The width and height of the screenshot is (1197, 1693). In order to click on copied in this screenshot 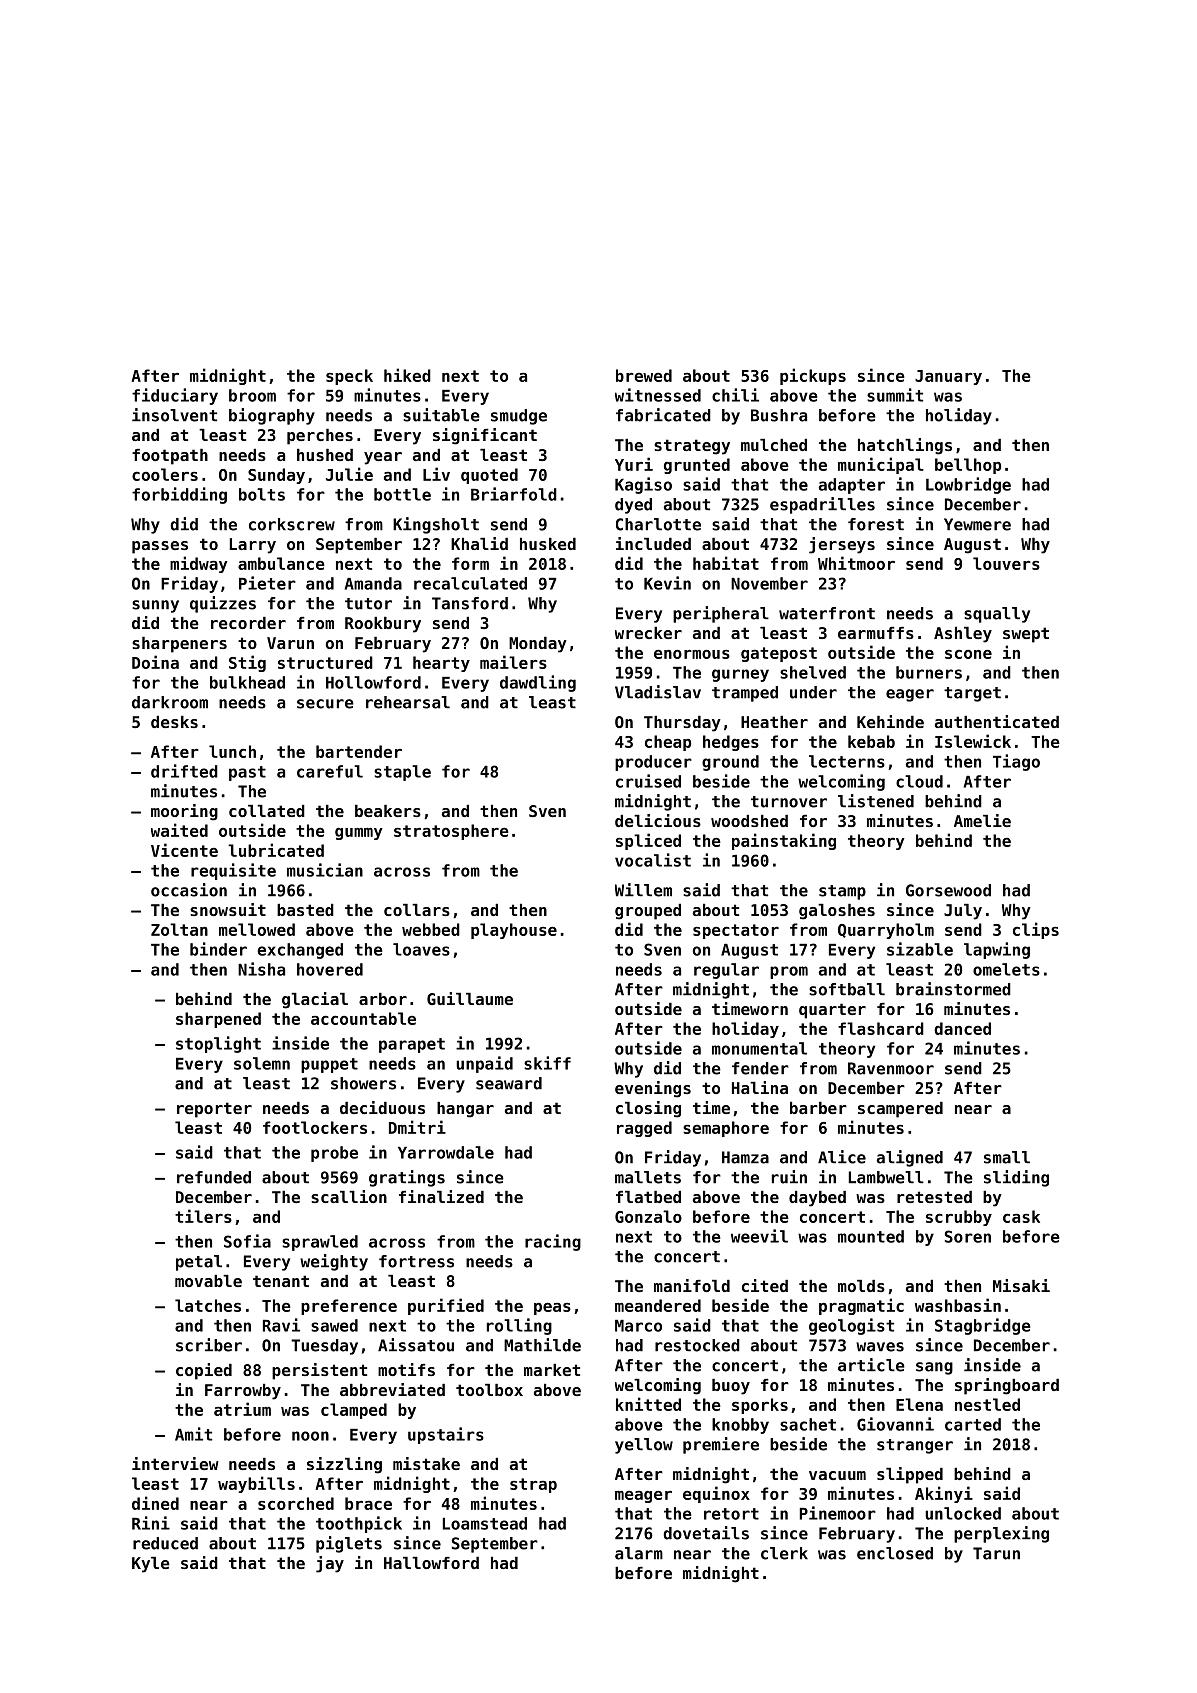, I will do `click(204, 1371)`.
